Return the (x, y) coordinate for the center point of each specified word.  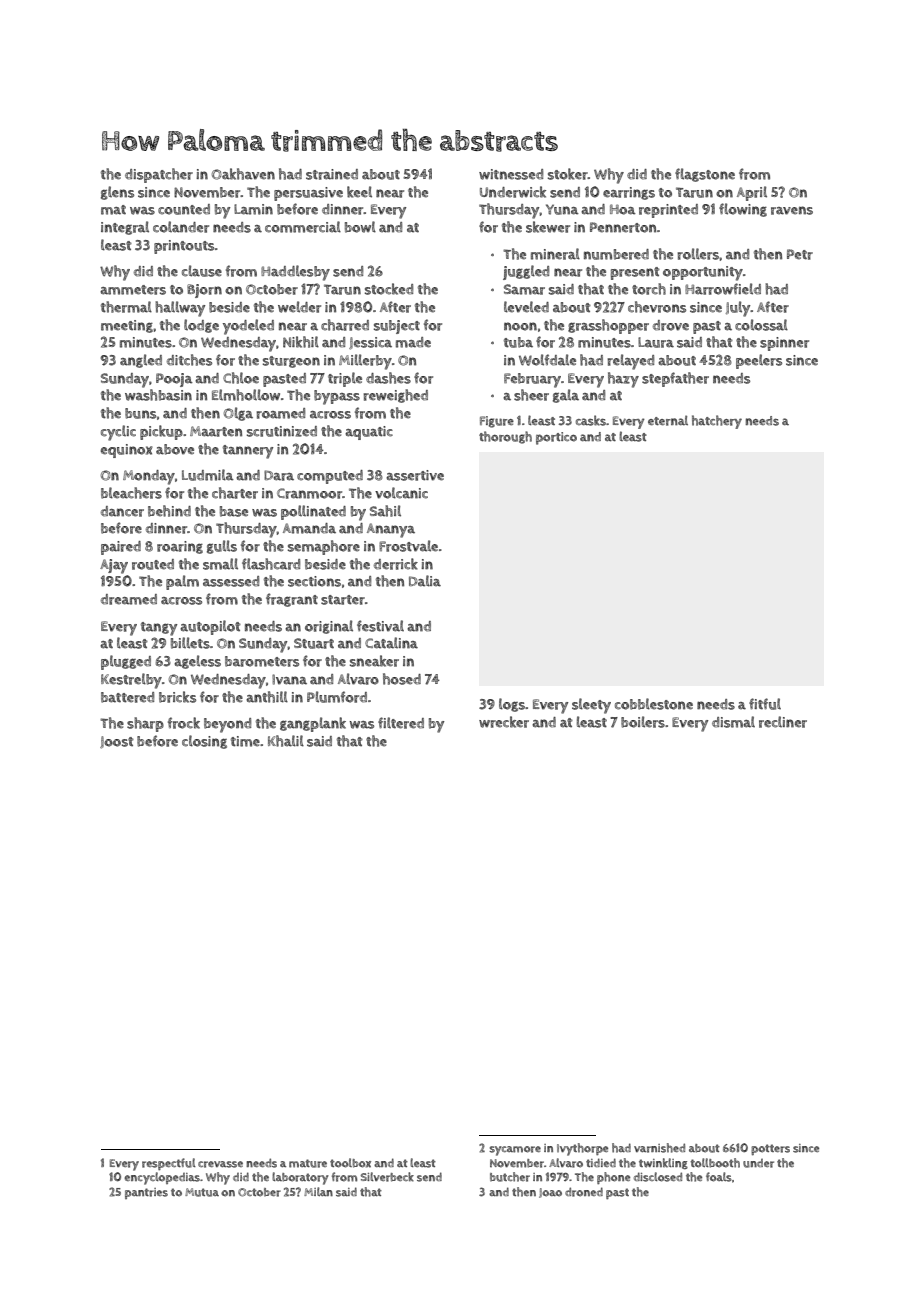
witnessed (511, 174)
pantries (146, 1193)
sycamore (515, 1151)
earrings (629, 193)
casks (591, 420)
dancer (122, 511)
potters (770, 1149)
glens (117, 193)
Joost (117, 742)
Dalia (425, 581)
